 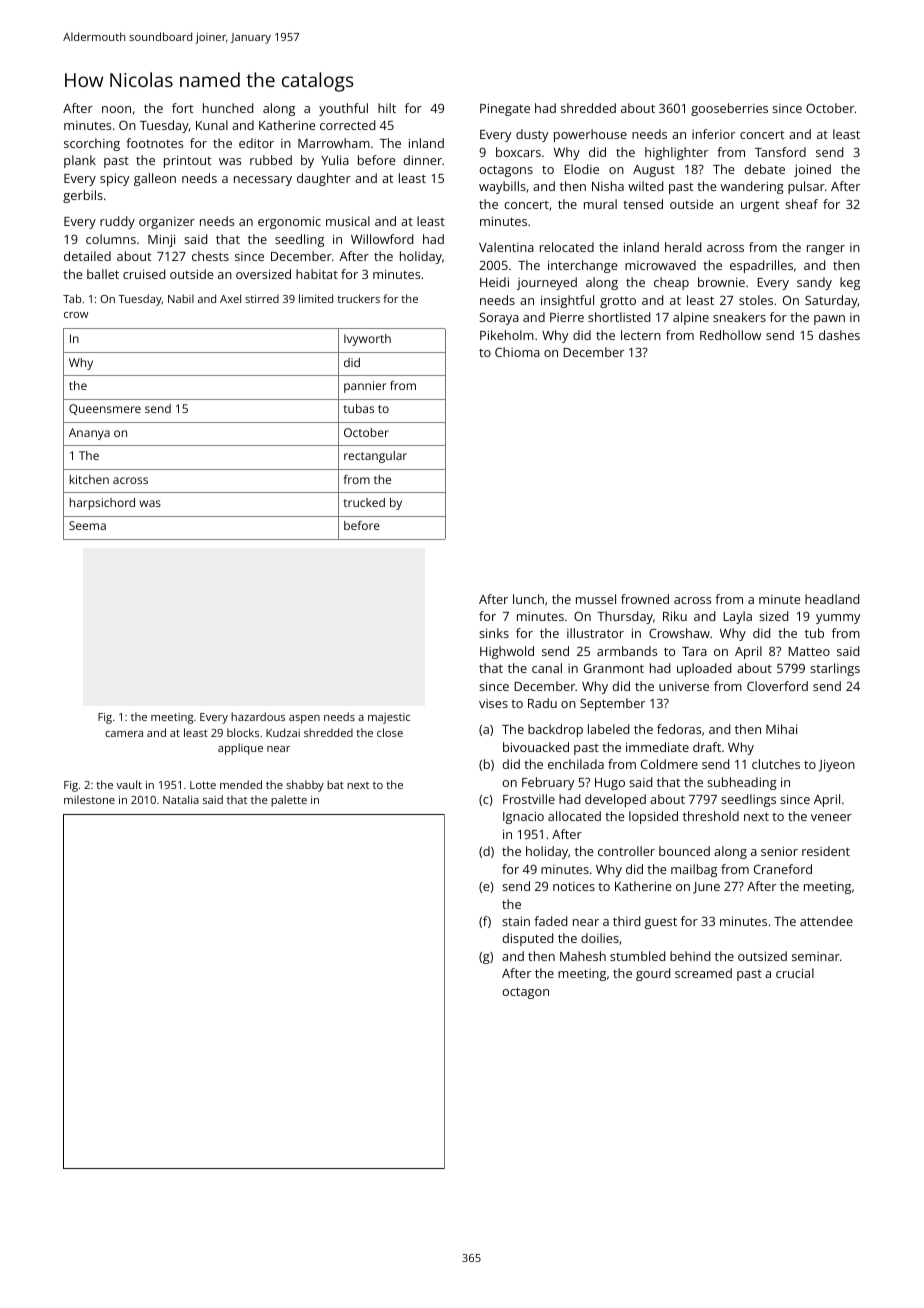 I want to click on hunched, so click(x=228, y=108).
